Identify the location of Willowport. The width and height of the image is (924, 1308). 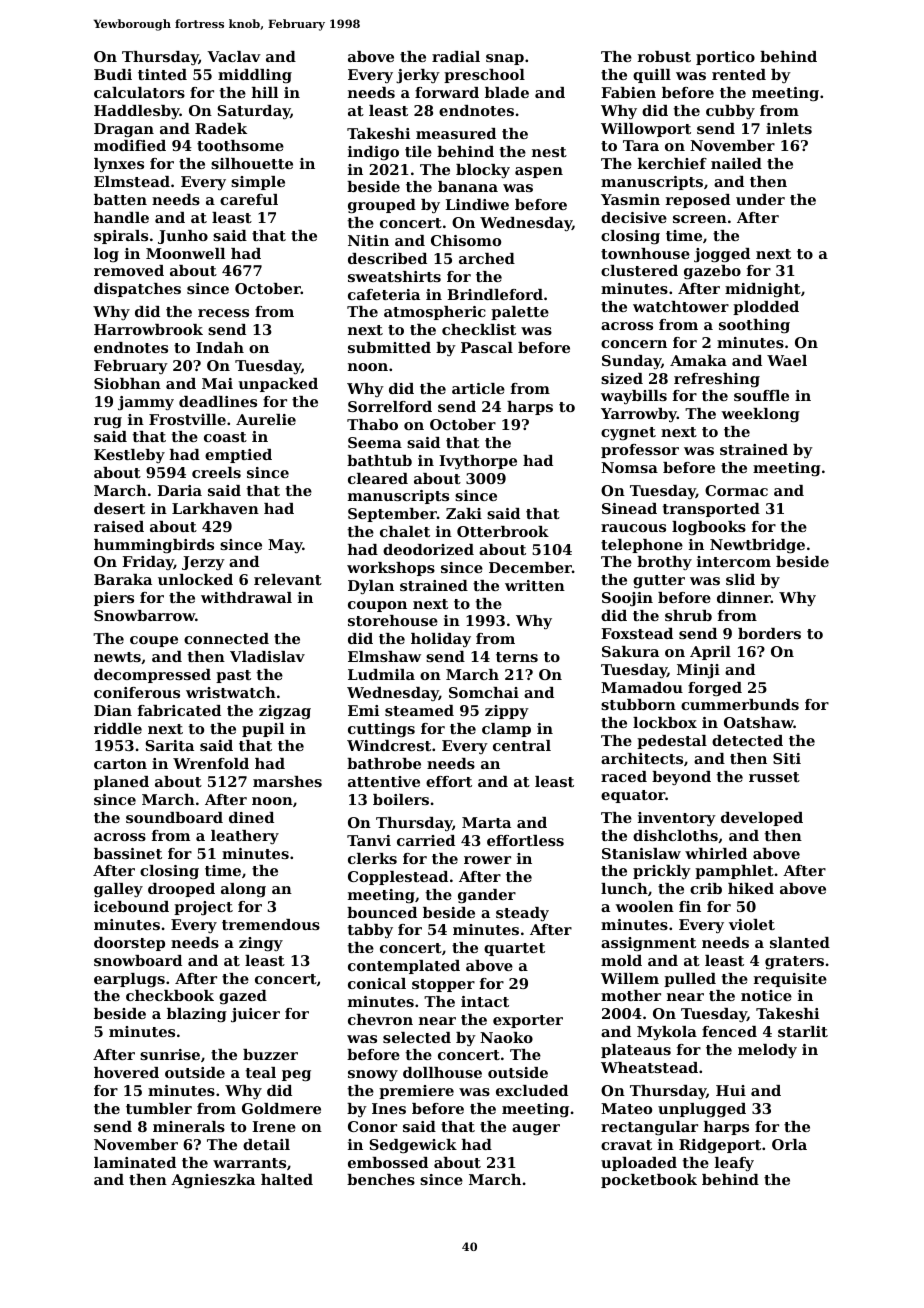
(646, 130).
